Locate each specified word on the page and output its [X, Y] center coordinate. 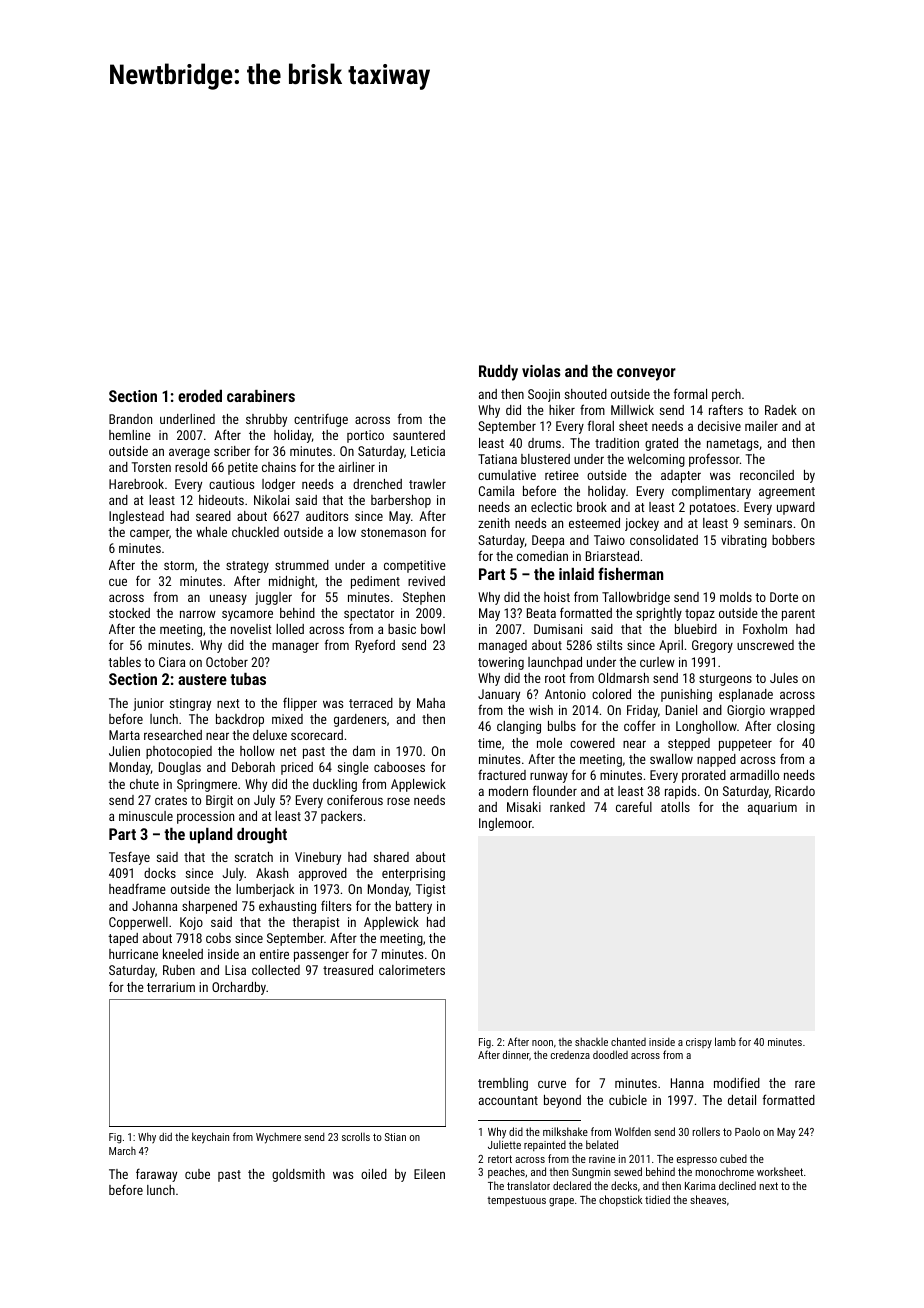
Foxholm [765, 629]
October [227, 662]
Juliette [504, 1144]
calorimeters [412, 970]
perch [726, 395]
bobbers [793, 540]
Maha [431, 703]
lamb [725, 1041]
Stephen [424, 598]
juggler [273, 598]
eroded [200, 396]
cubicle [628, 1100]
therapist [315, 923]
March [122, 1151]
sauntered [419, 435]
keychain [210, 1138]
